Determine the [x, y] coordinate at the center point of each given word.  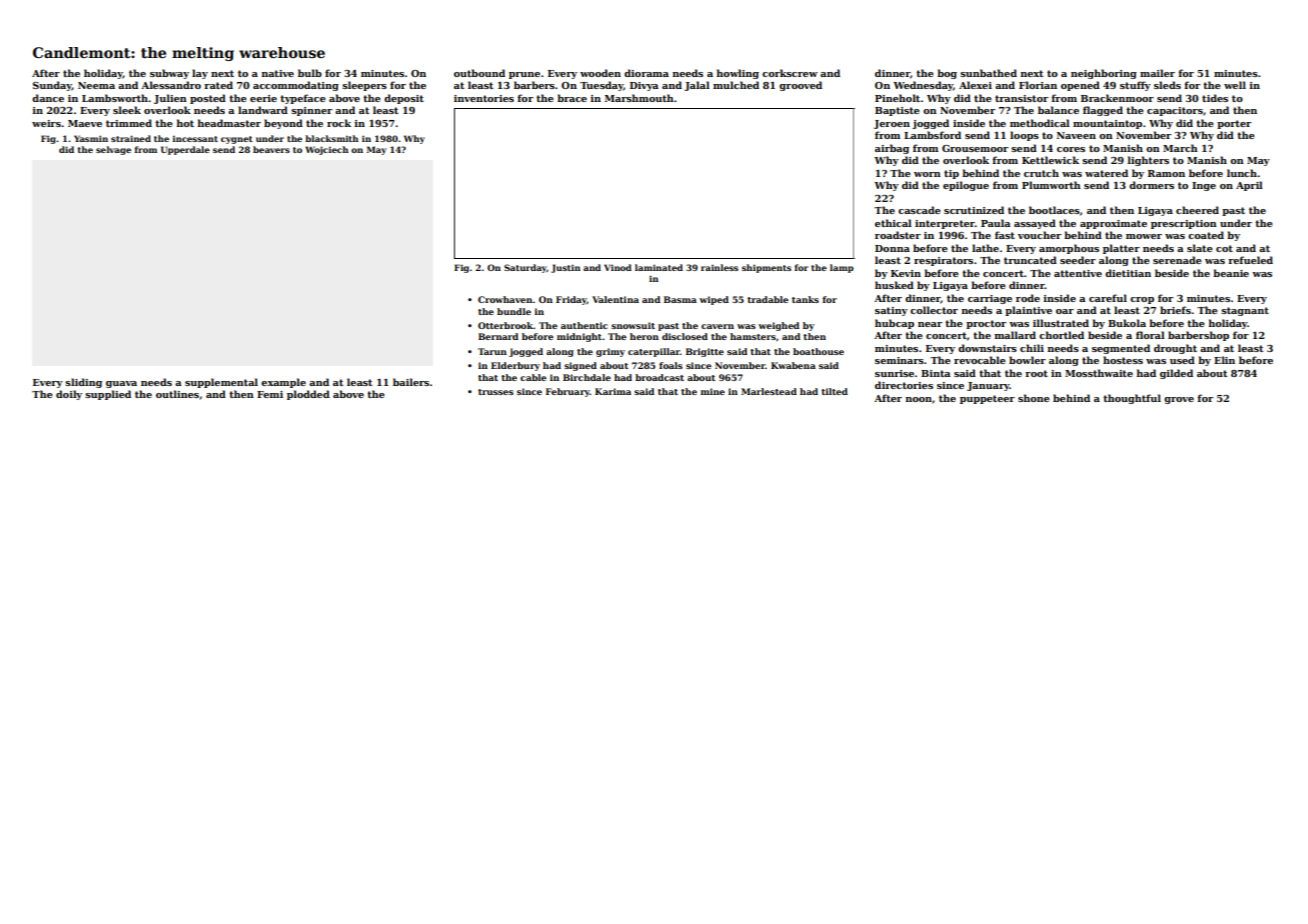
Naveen [1076, 135]
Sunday [52, 86]
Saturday [525, 268]
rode [1028, 298]
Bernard [498, 336]
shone [1034, 398]
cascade [919, 210]
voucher [1039, 235]
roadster [898, 235]
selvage [113, 150]
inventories [484, 98]
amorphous [1069, 249]
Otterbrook [505, 325]
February [568, 392]
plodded [308, 395]
